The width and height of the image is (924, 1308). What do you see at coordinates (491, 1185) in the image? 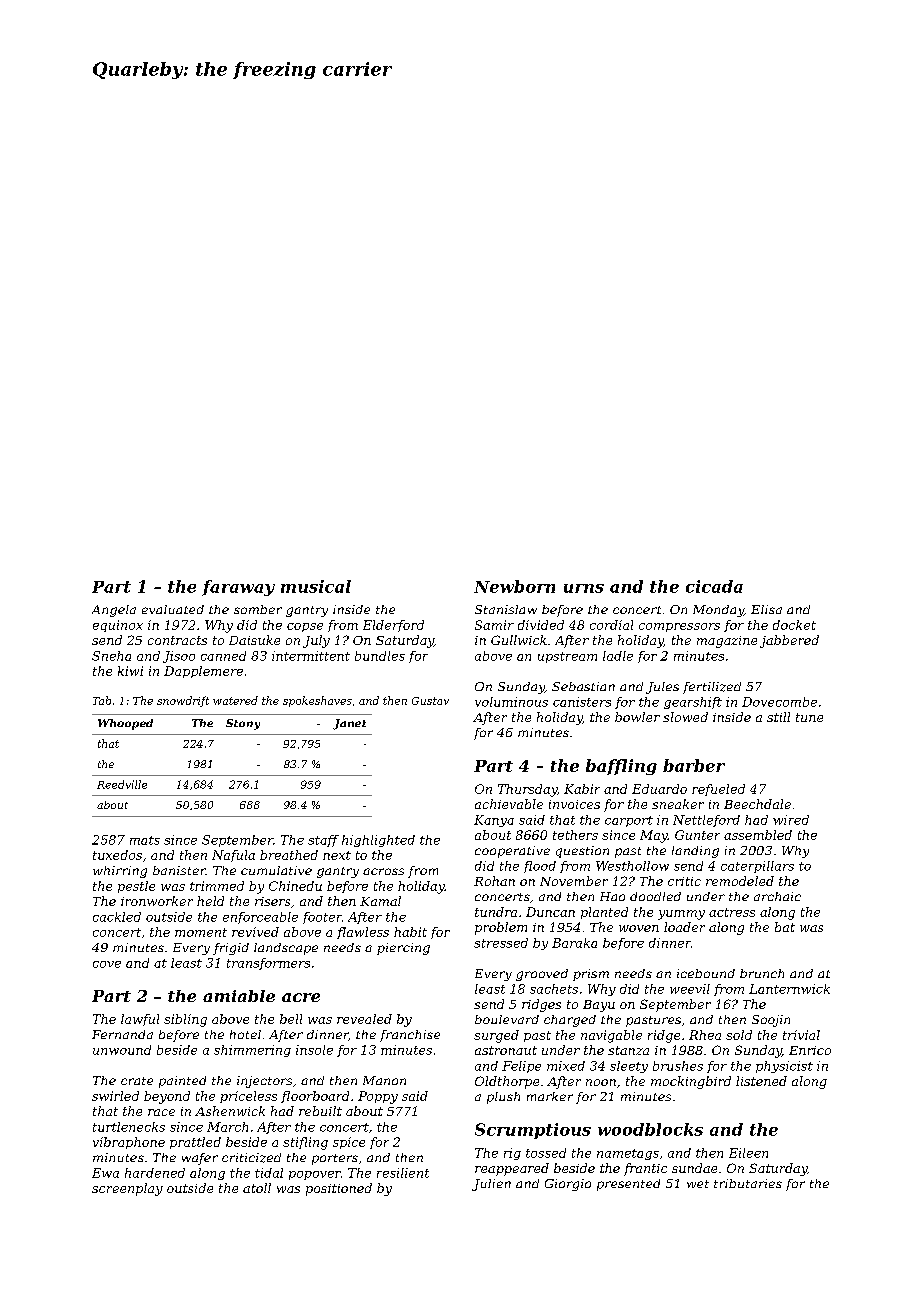
I see `Julien` at bounding box center [491, 1185].
